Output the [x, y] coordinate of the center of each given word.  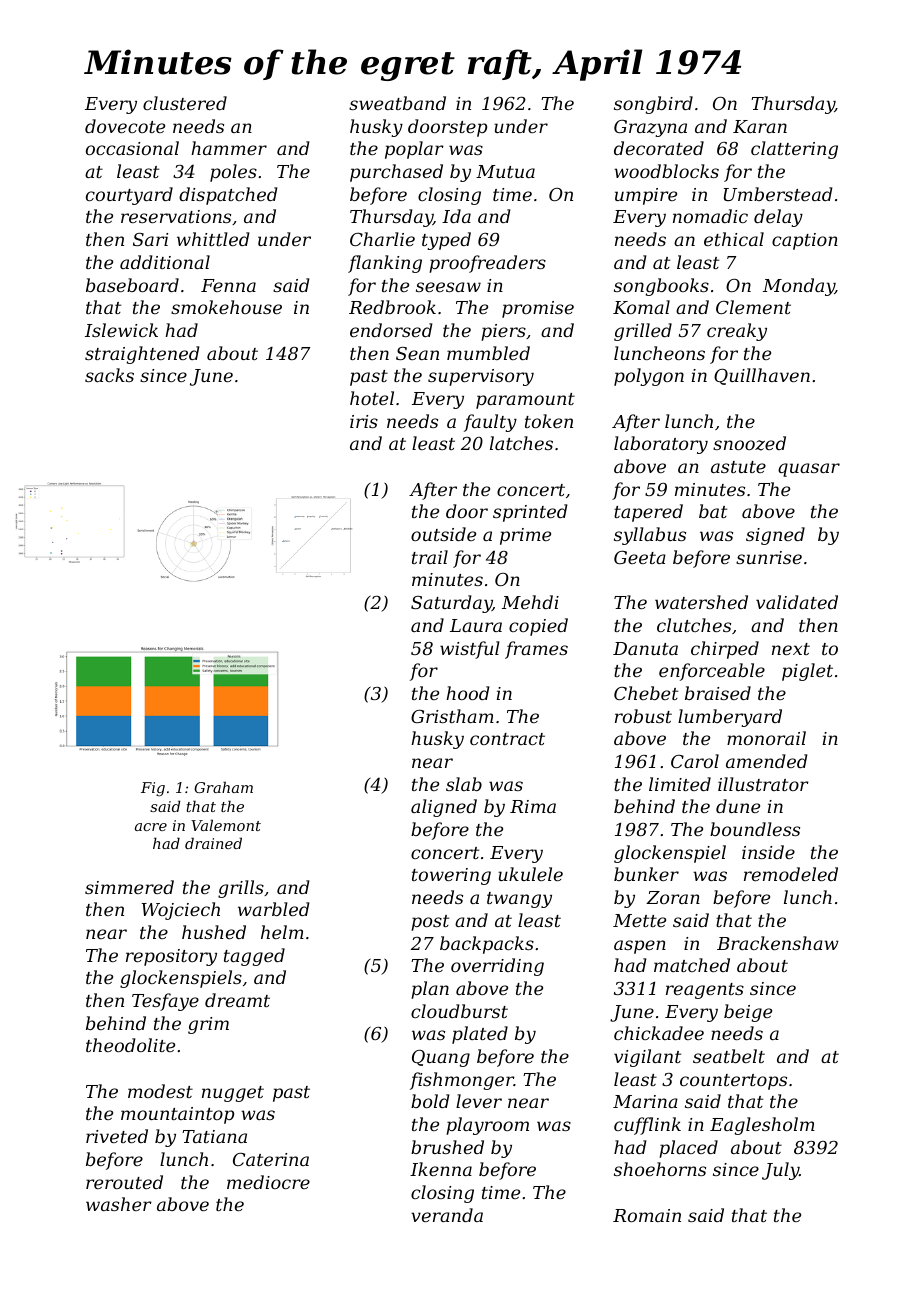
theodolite [130, 1045]
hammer [229, 148]
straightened [142, 355]
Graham [223, 787]
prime [525, 536]
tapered [648, 513]
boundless [755, 829]
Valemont [226, 825]
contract [507, 739]
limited [680, 784]
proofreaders [487, 264]
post [430, 923]
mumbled [488, 353]
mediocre [268, 1182]
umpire [646, 196]
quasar [809, 470]
